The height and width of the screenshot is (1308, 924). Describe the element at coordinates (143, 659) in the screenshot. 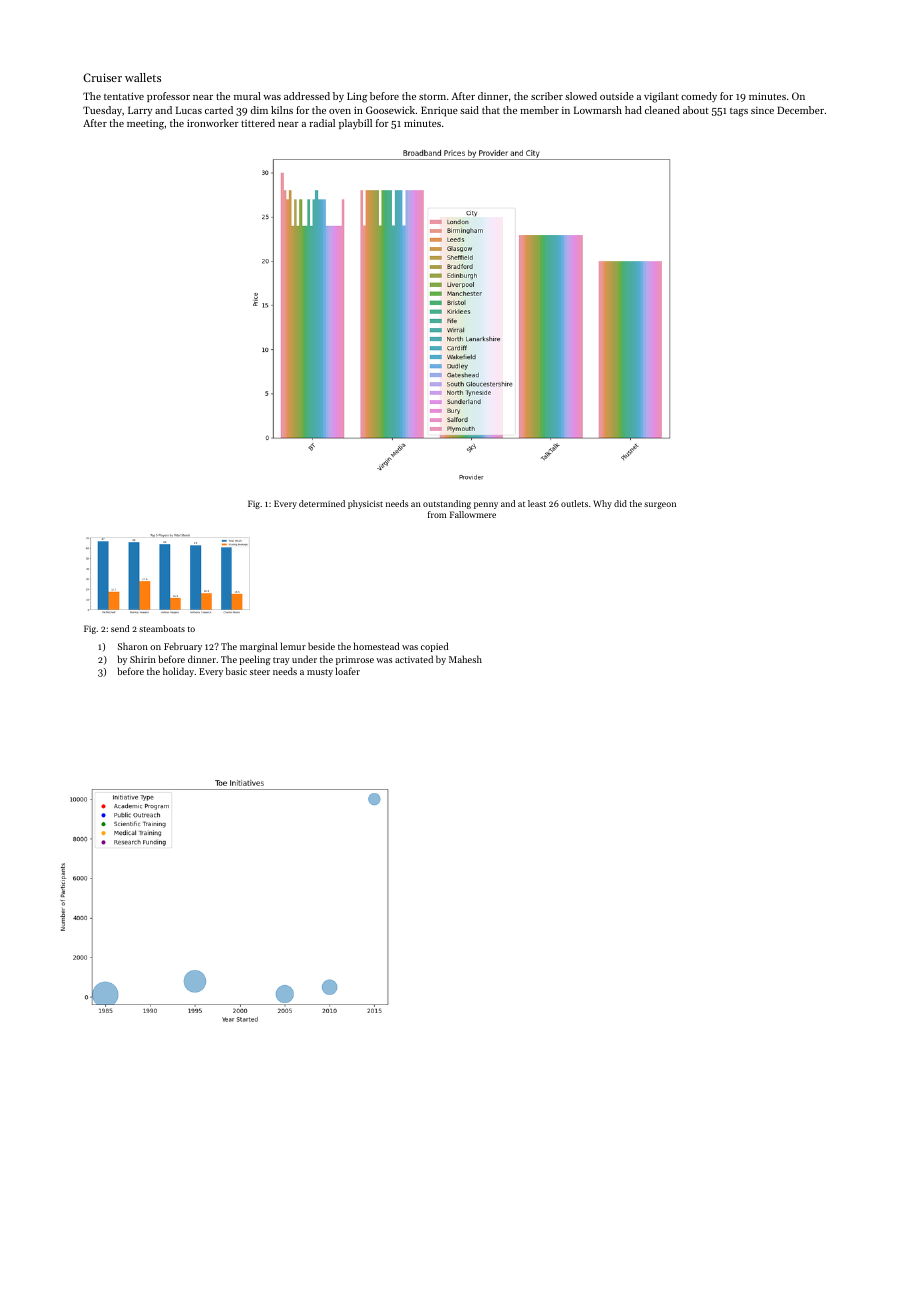

I see `Shirin` at that location.
